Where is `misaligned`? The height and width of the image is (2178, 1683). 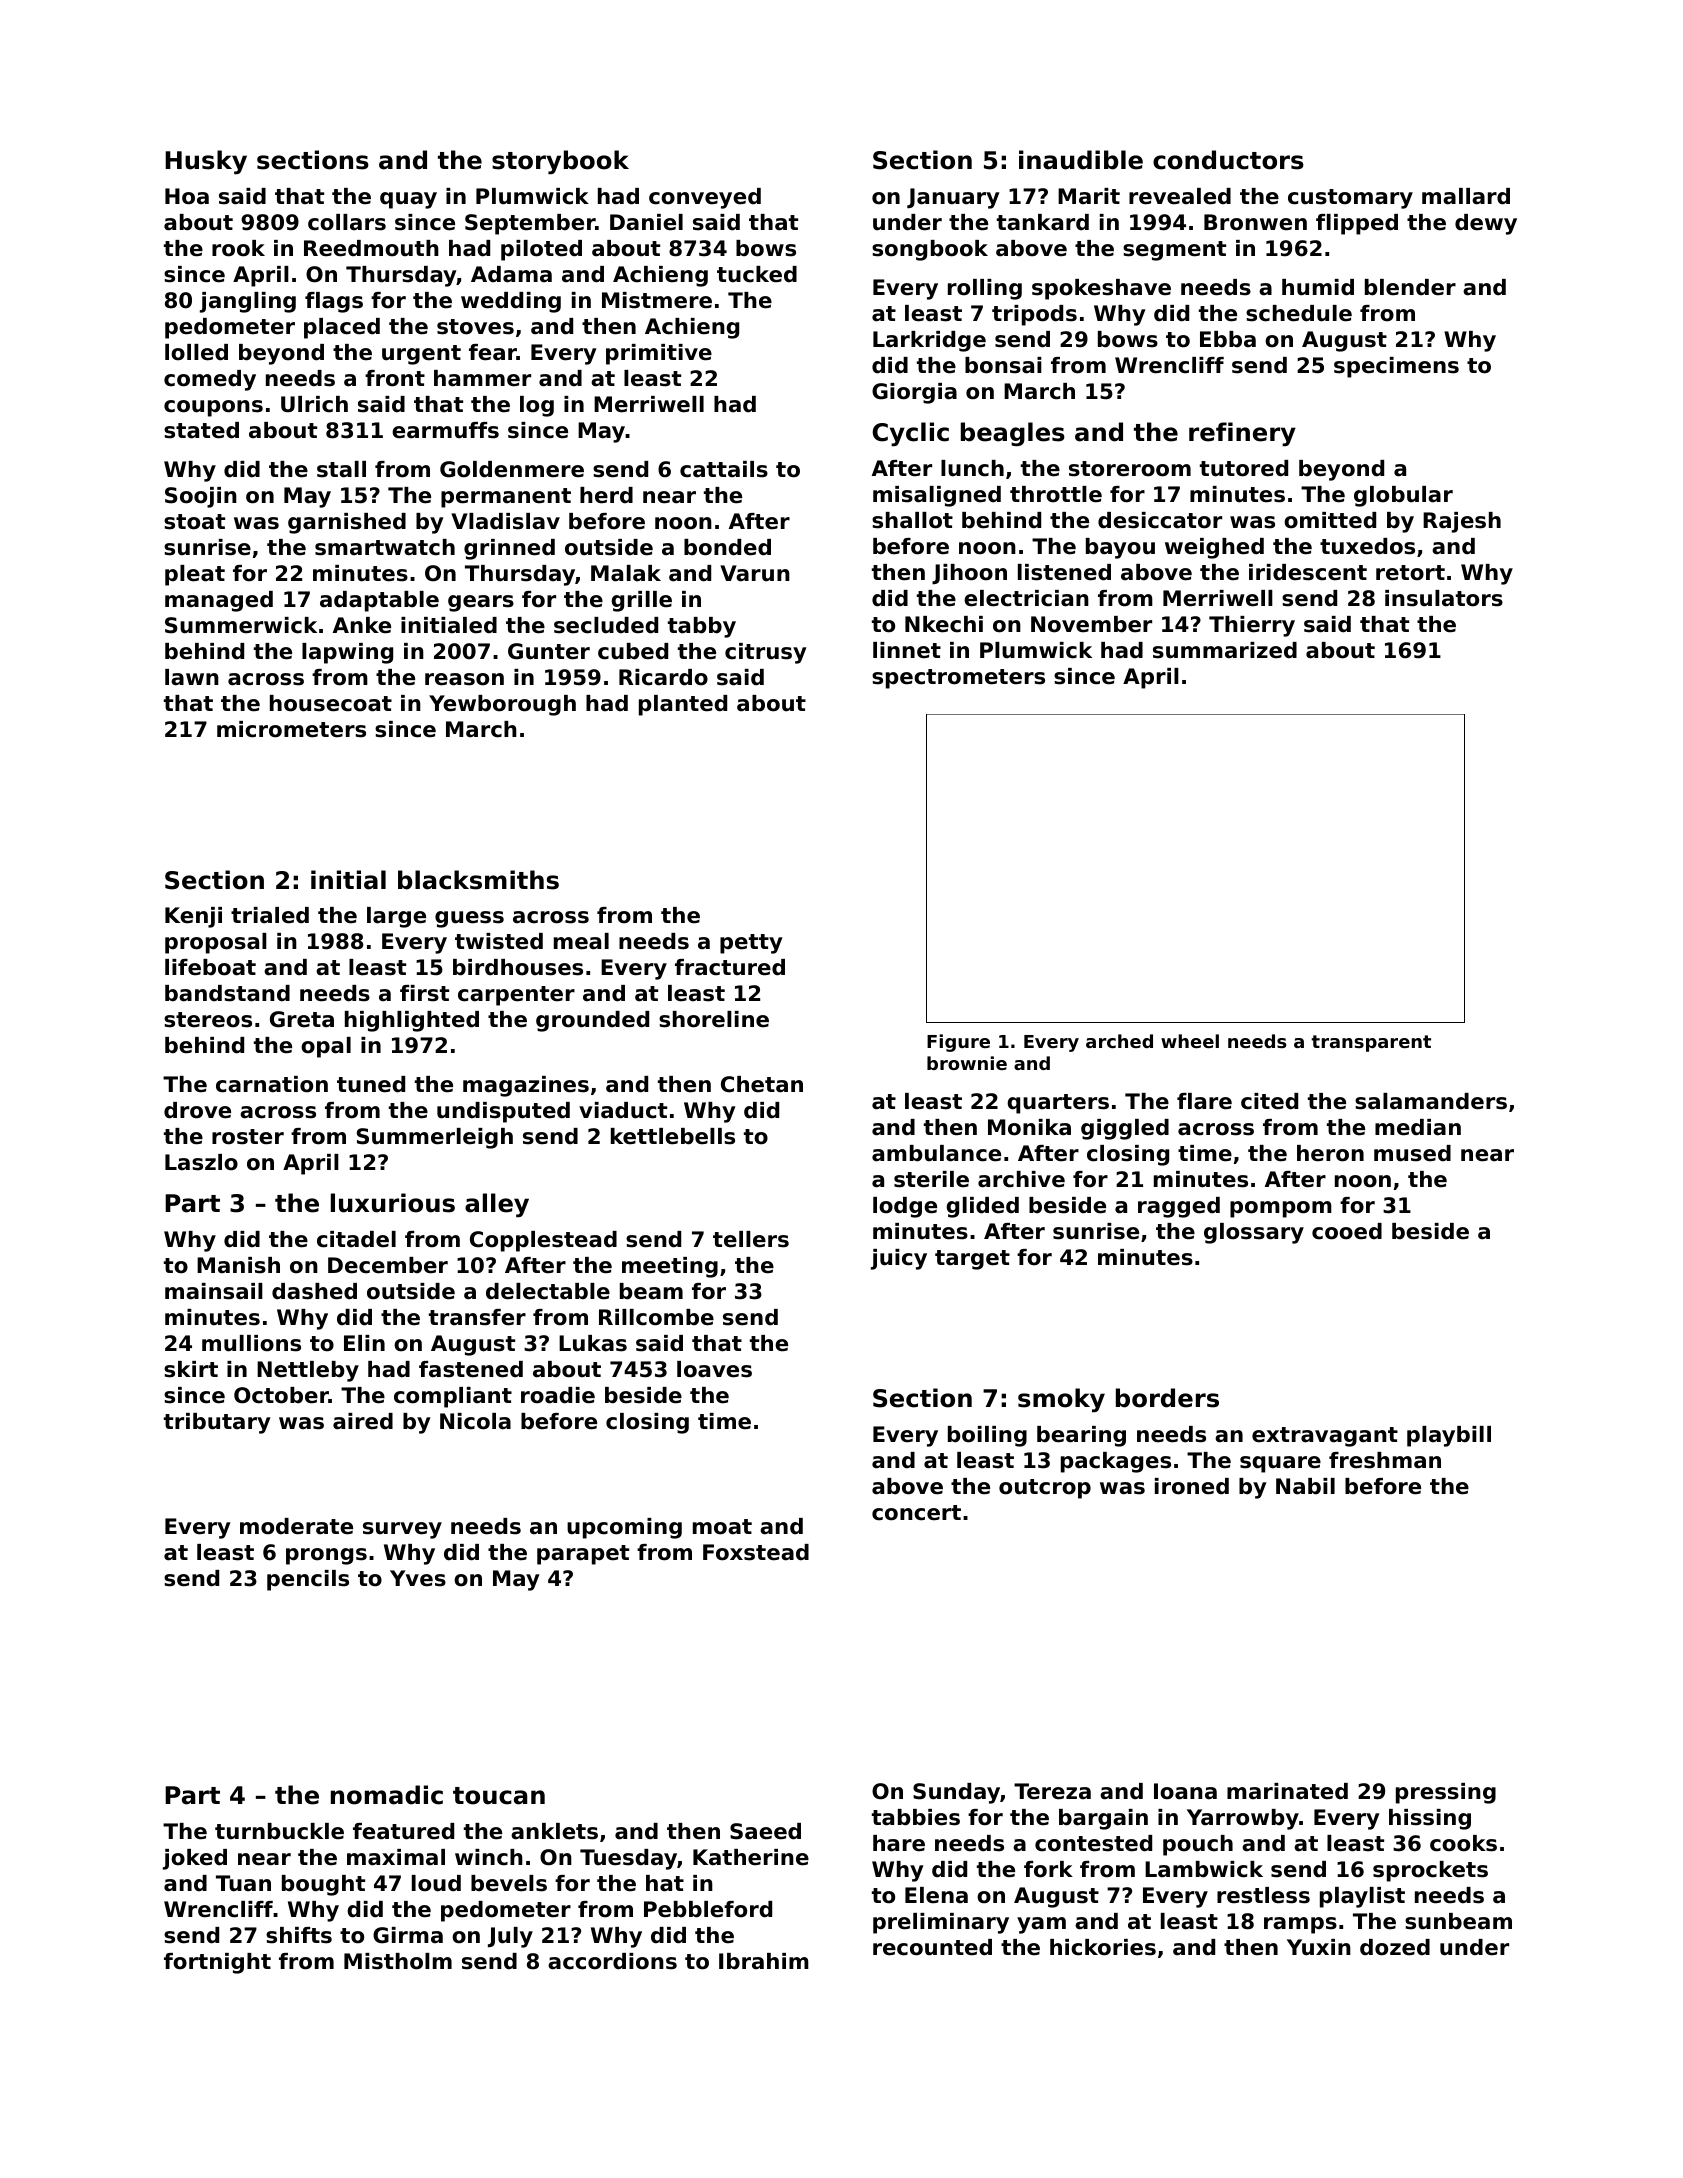
misaligned is located at coordinates (937, 496).
